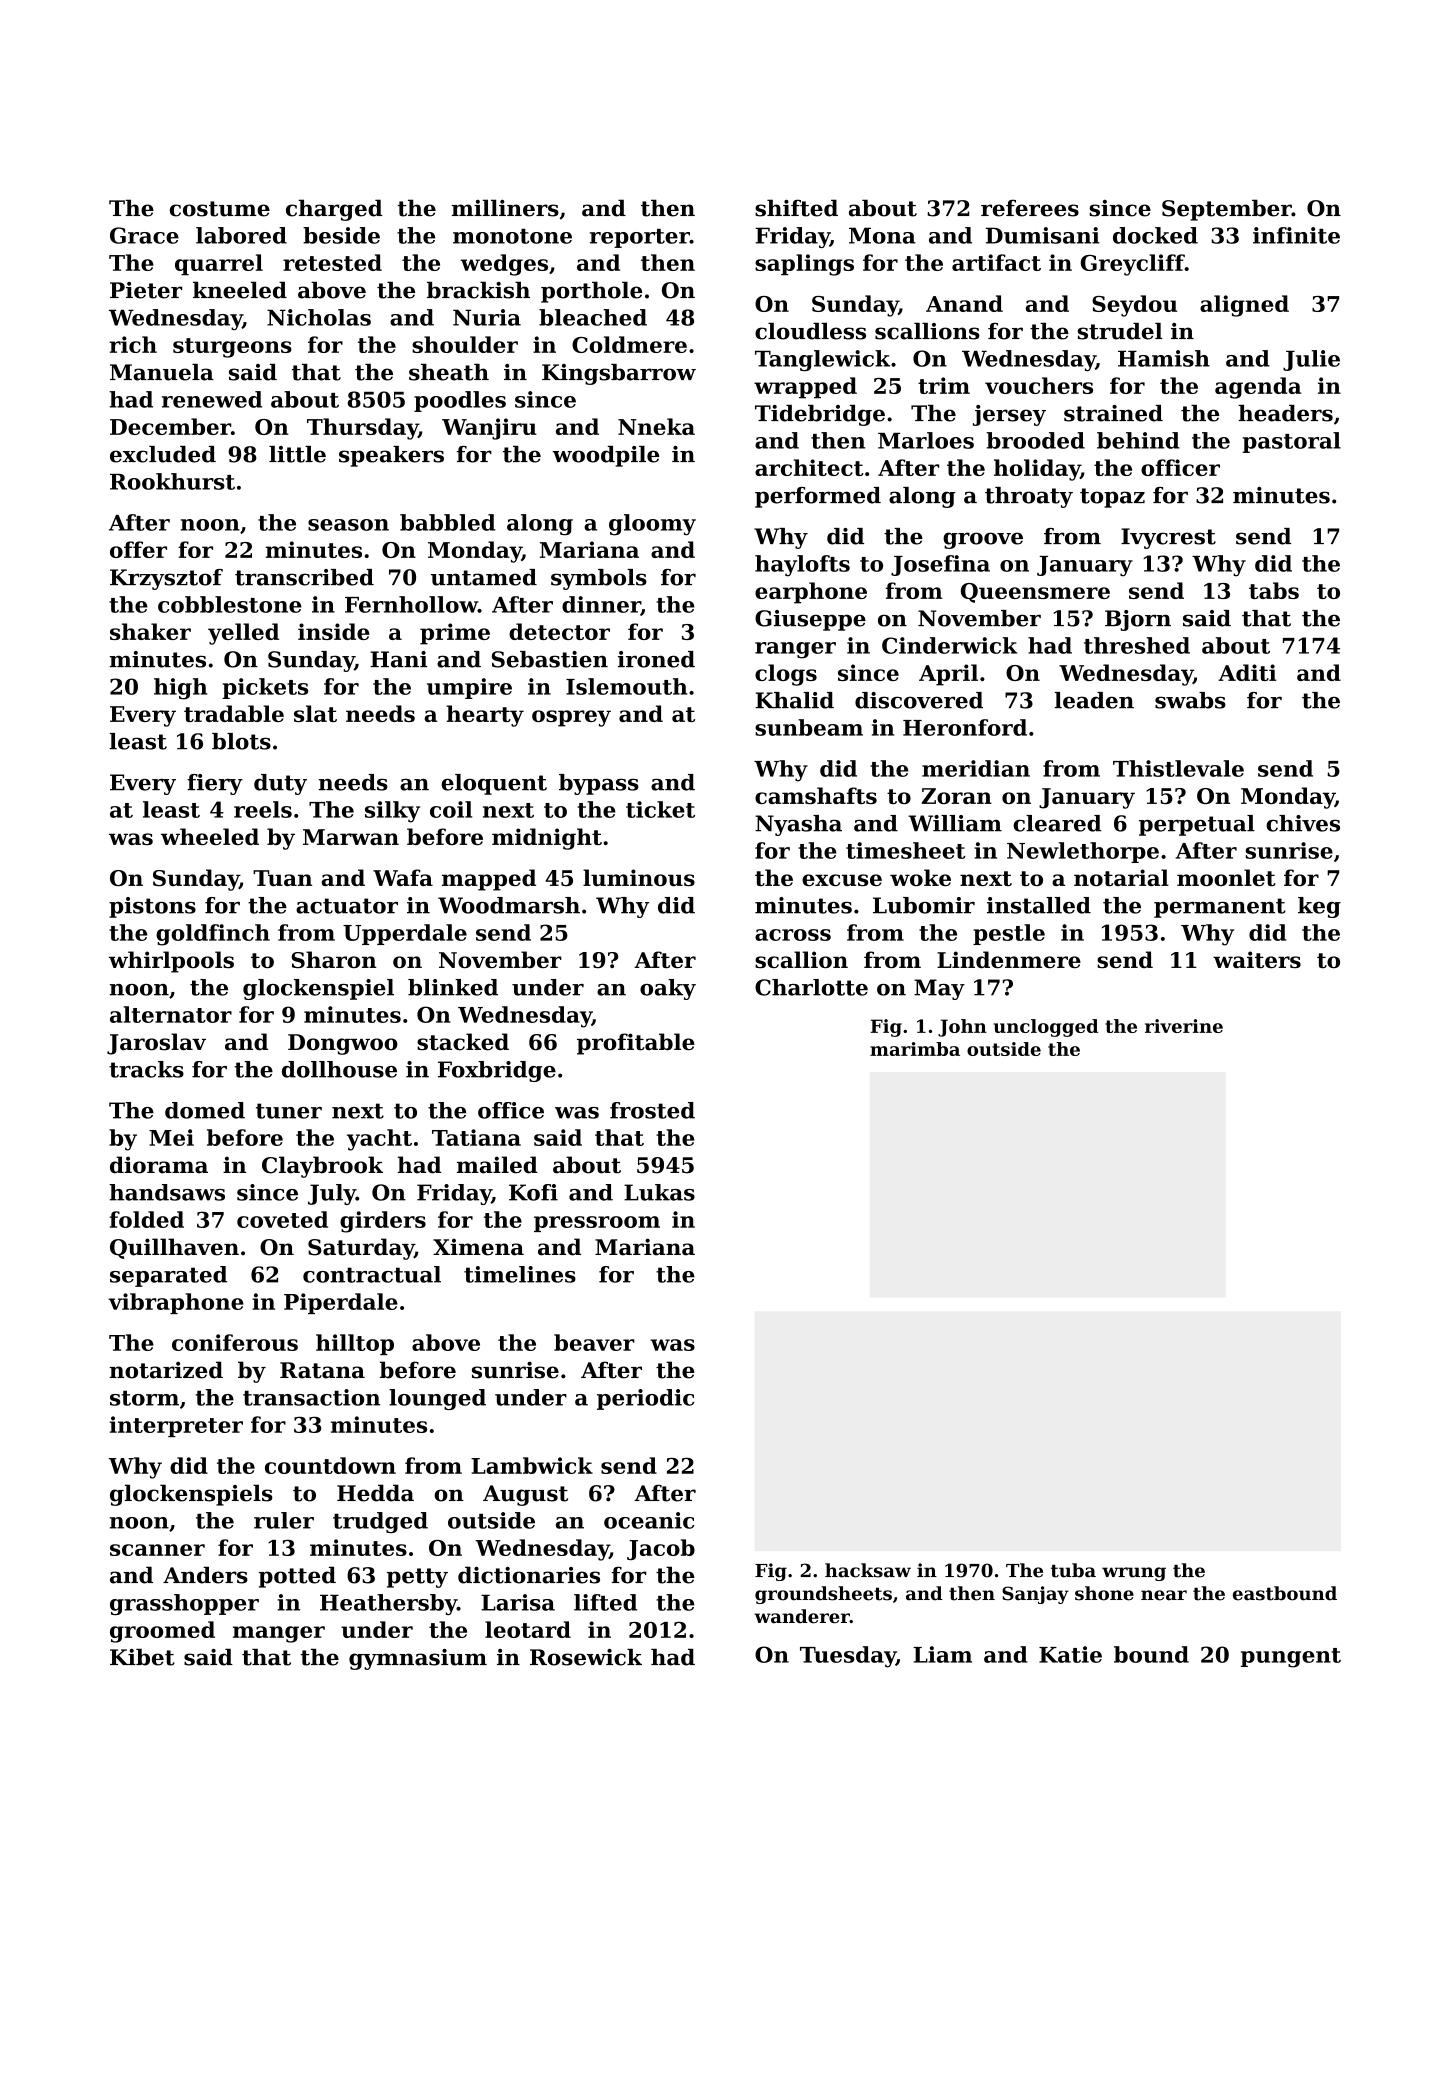  I want to click on porthole, so click(591, 292).
